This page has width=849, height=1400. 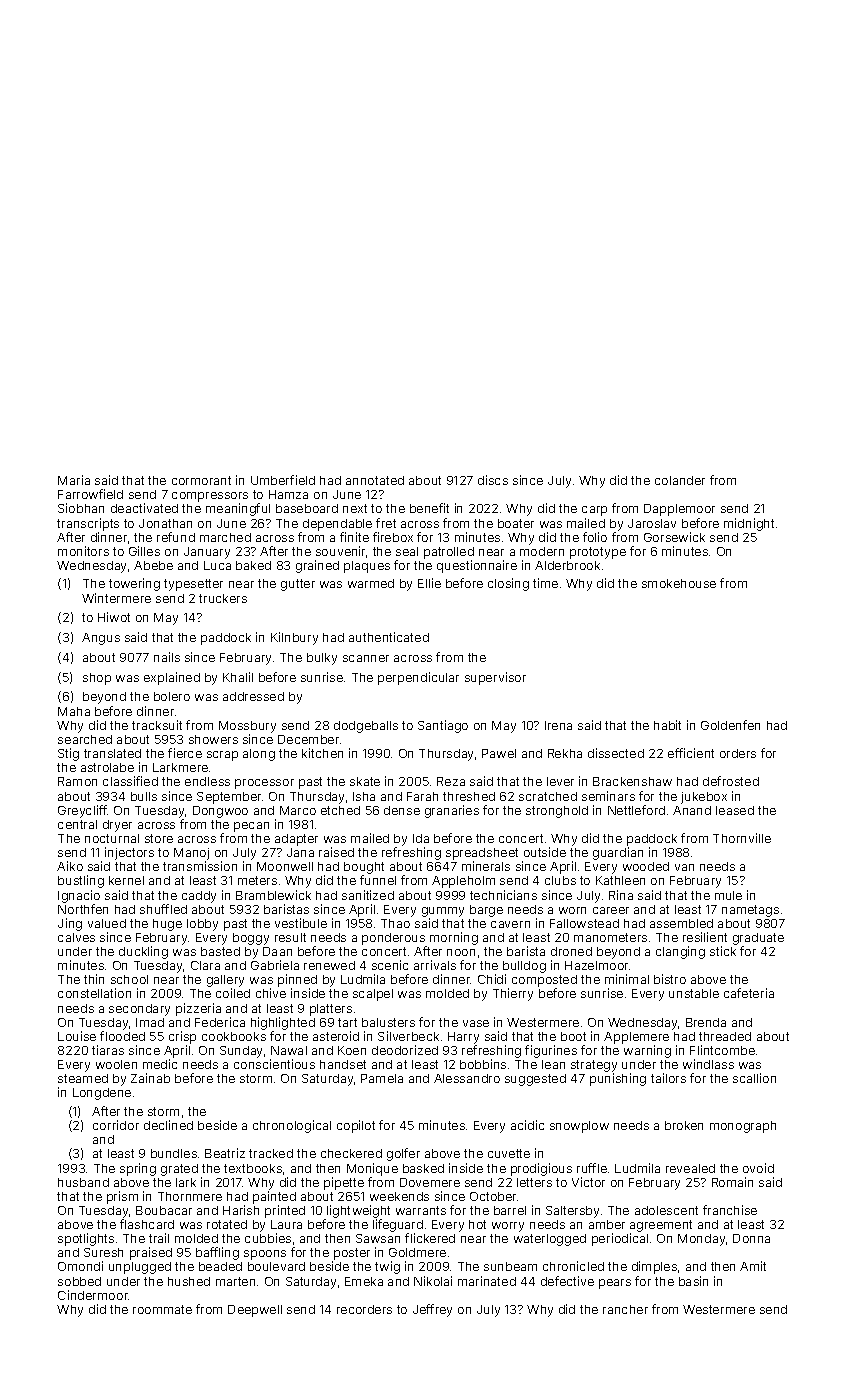 I want to click on Jeffrey, so click(x=432, y=1310).
